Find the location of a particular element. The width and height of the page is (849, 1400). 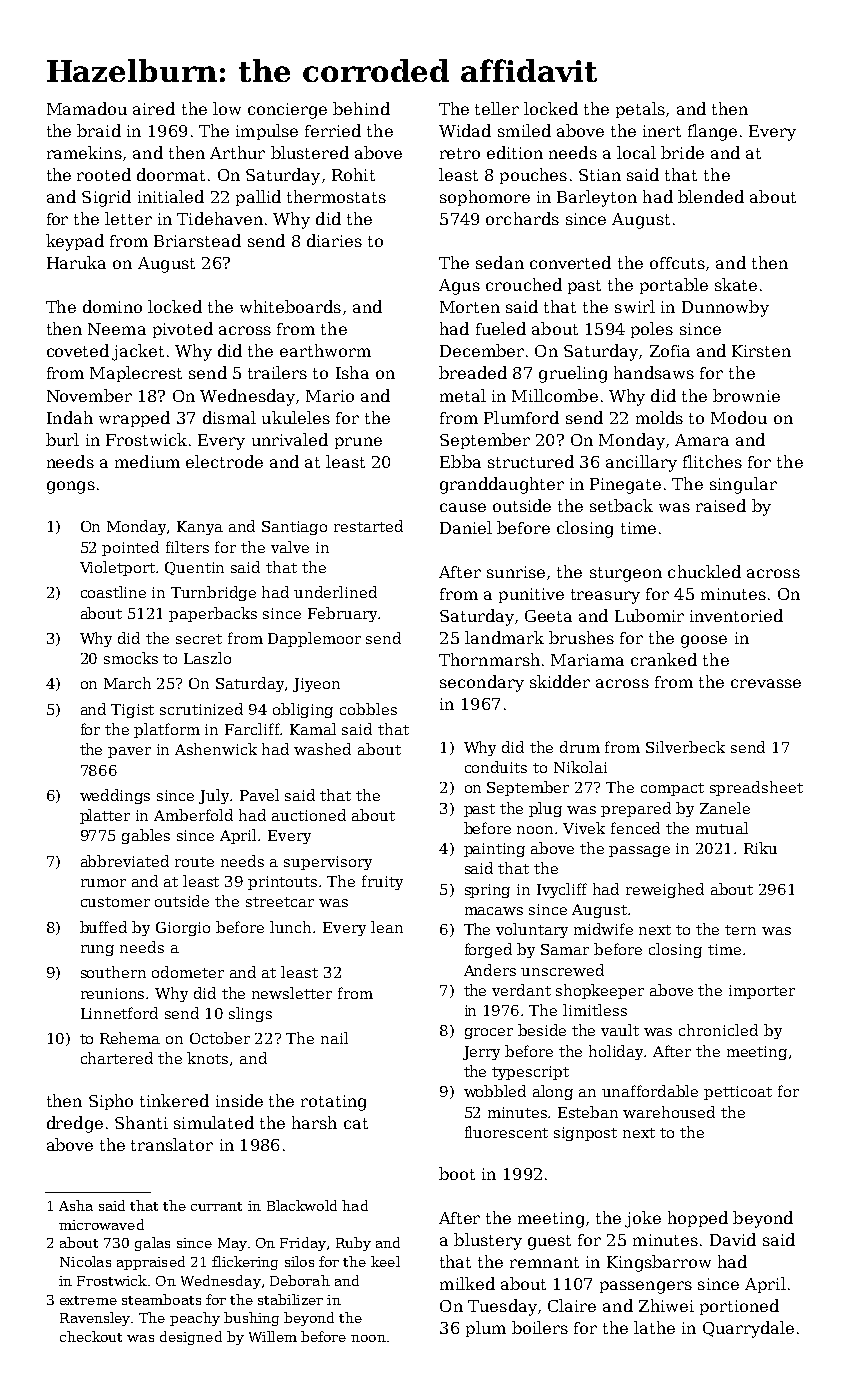

petals is located at coordinates (640, 110).
